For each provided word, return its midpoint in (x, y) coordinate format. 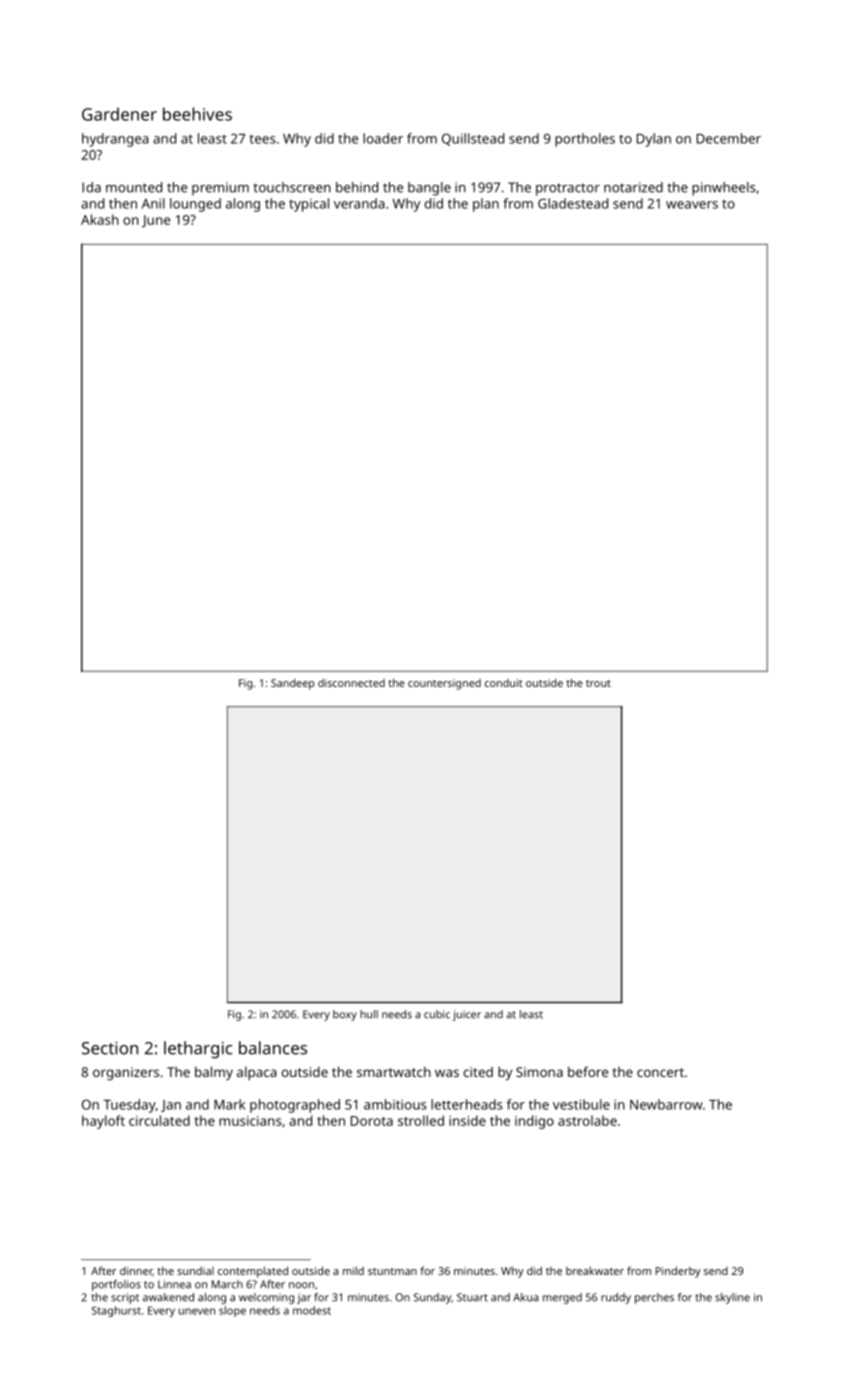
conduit (504, 683)
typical (309, 205)
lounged (195, 205)
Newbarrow (666, 1104)
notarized (633, 187)
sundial (195, 1271)
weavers (692, 205)
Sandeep (293, 684)
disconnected (351, 683)
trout (598, 683)
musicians (250, 1121)
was (447, 1073)
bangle (429, 189)
